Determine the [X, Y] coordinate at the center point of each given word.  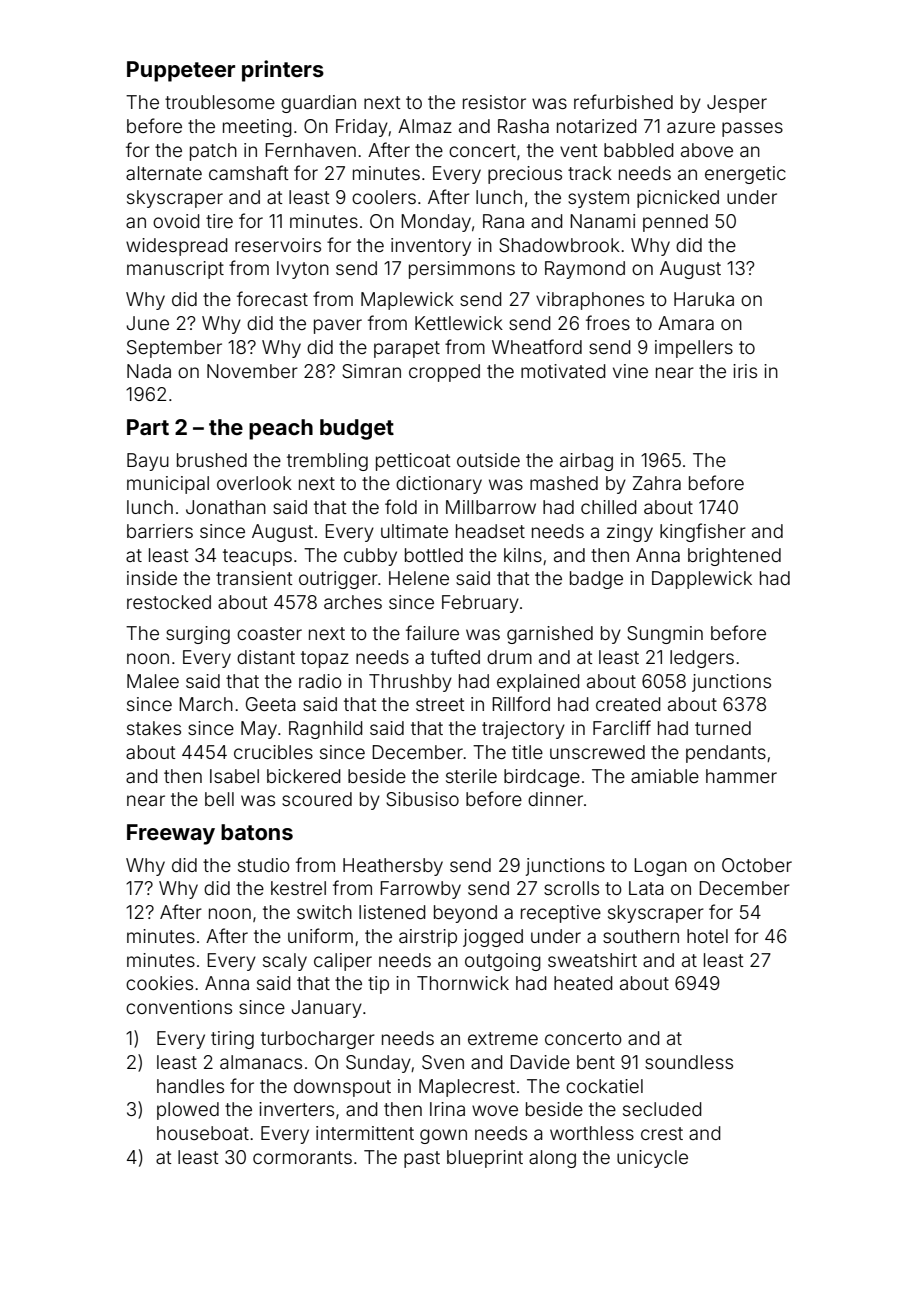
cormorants [302, 1157]
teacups [257, 557]
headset [490, 531]
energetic [745, 175]
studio [264, 865]
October [757, 865]
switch [324, 912]
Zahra [657, 483]
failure [432, 632]
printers [283, 71]
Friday [362, 128]
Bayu [148, 462]
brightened [734, 557]
